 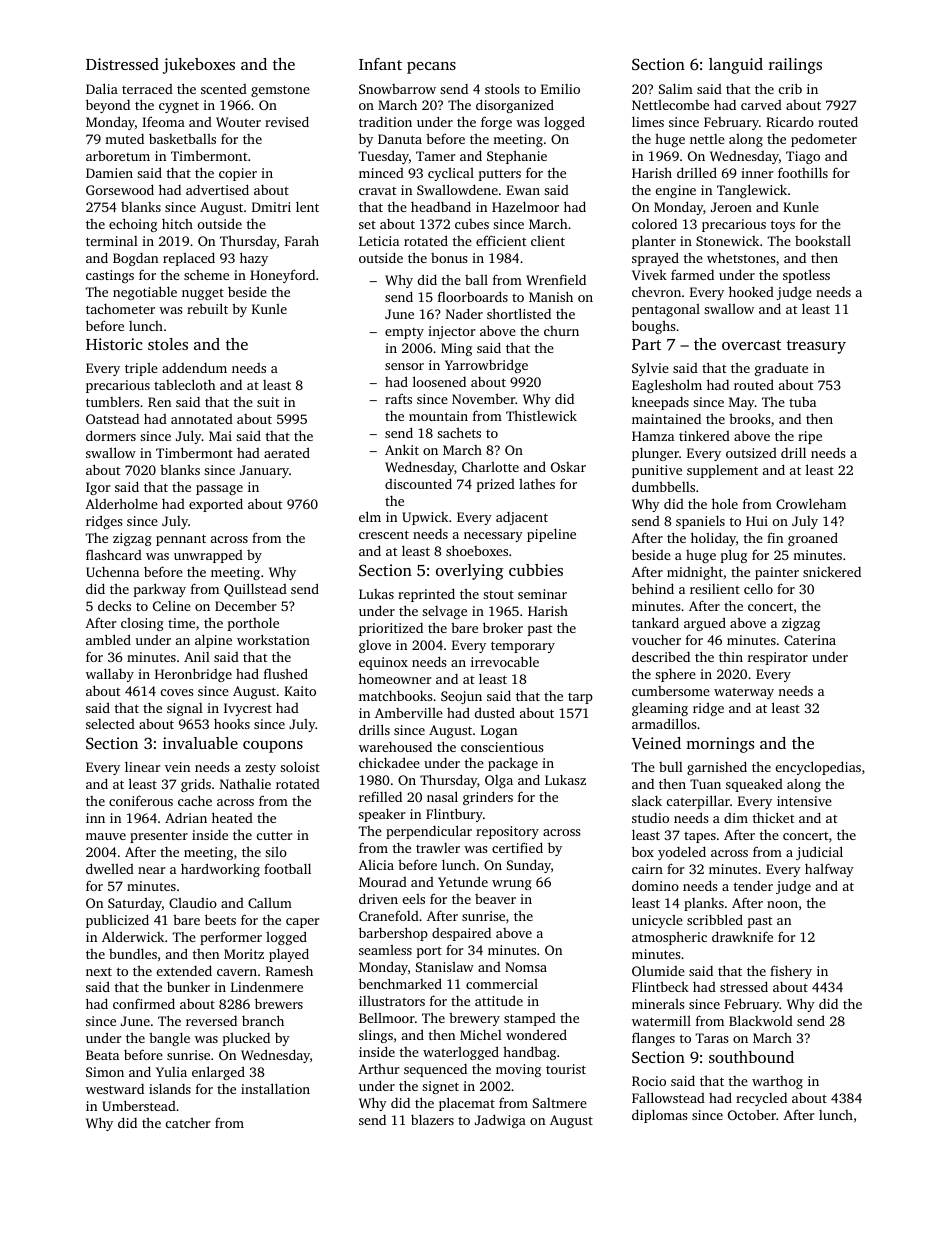 What do you see at coordinates (810, 640) in the screenshot?
I see `Caterina` at bounding box center [810, 640].
